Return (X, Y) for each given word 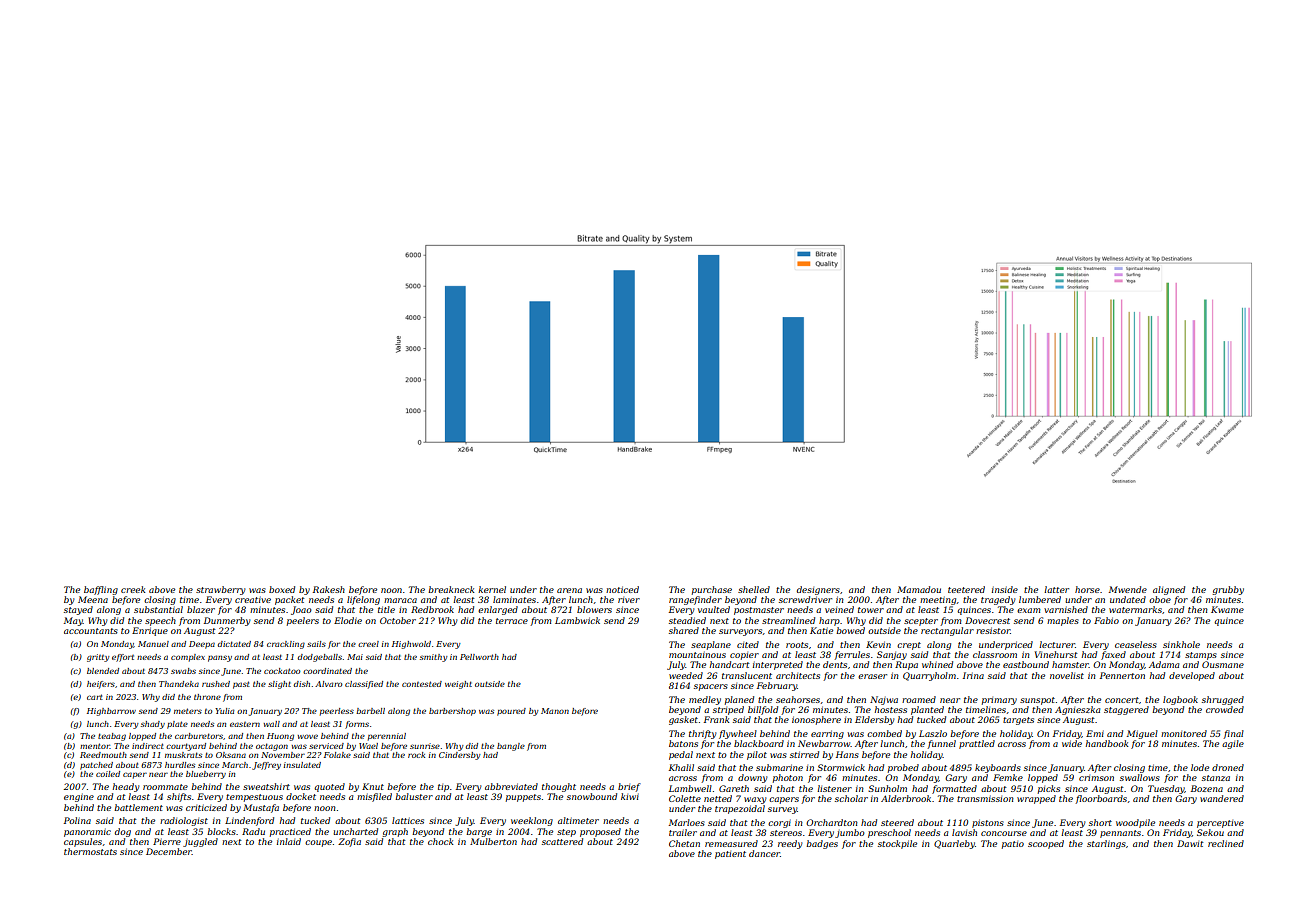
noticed (622, 589)
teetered (966, 589)
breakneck (451, 589)
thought (559, 787)
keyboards (998, 768)
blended (103, 671)
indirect (148, 746)
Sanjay (892, 655)
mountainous (697, 654)
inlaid (289, 841)
